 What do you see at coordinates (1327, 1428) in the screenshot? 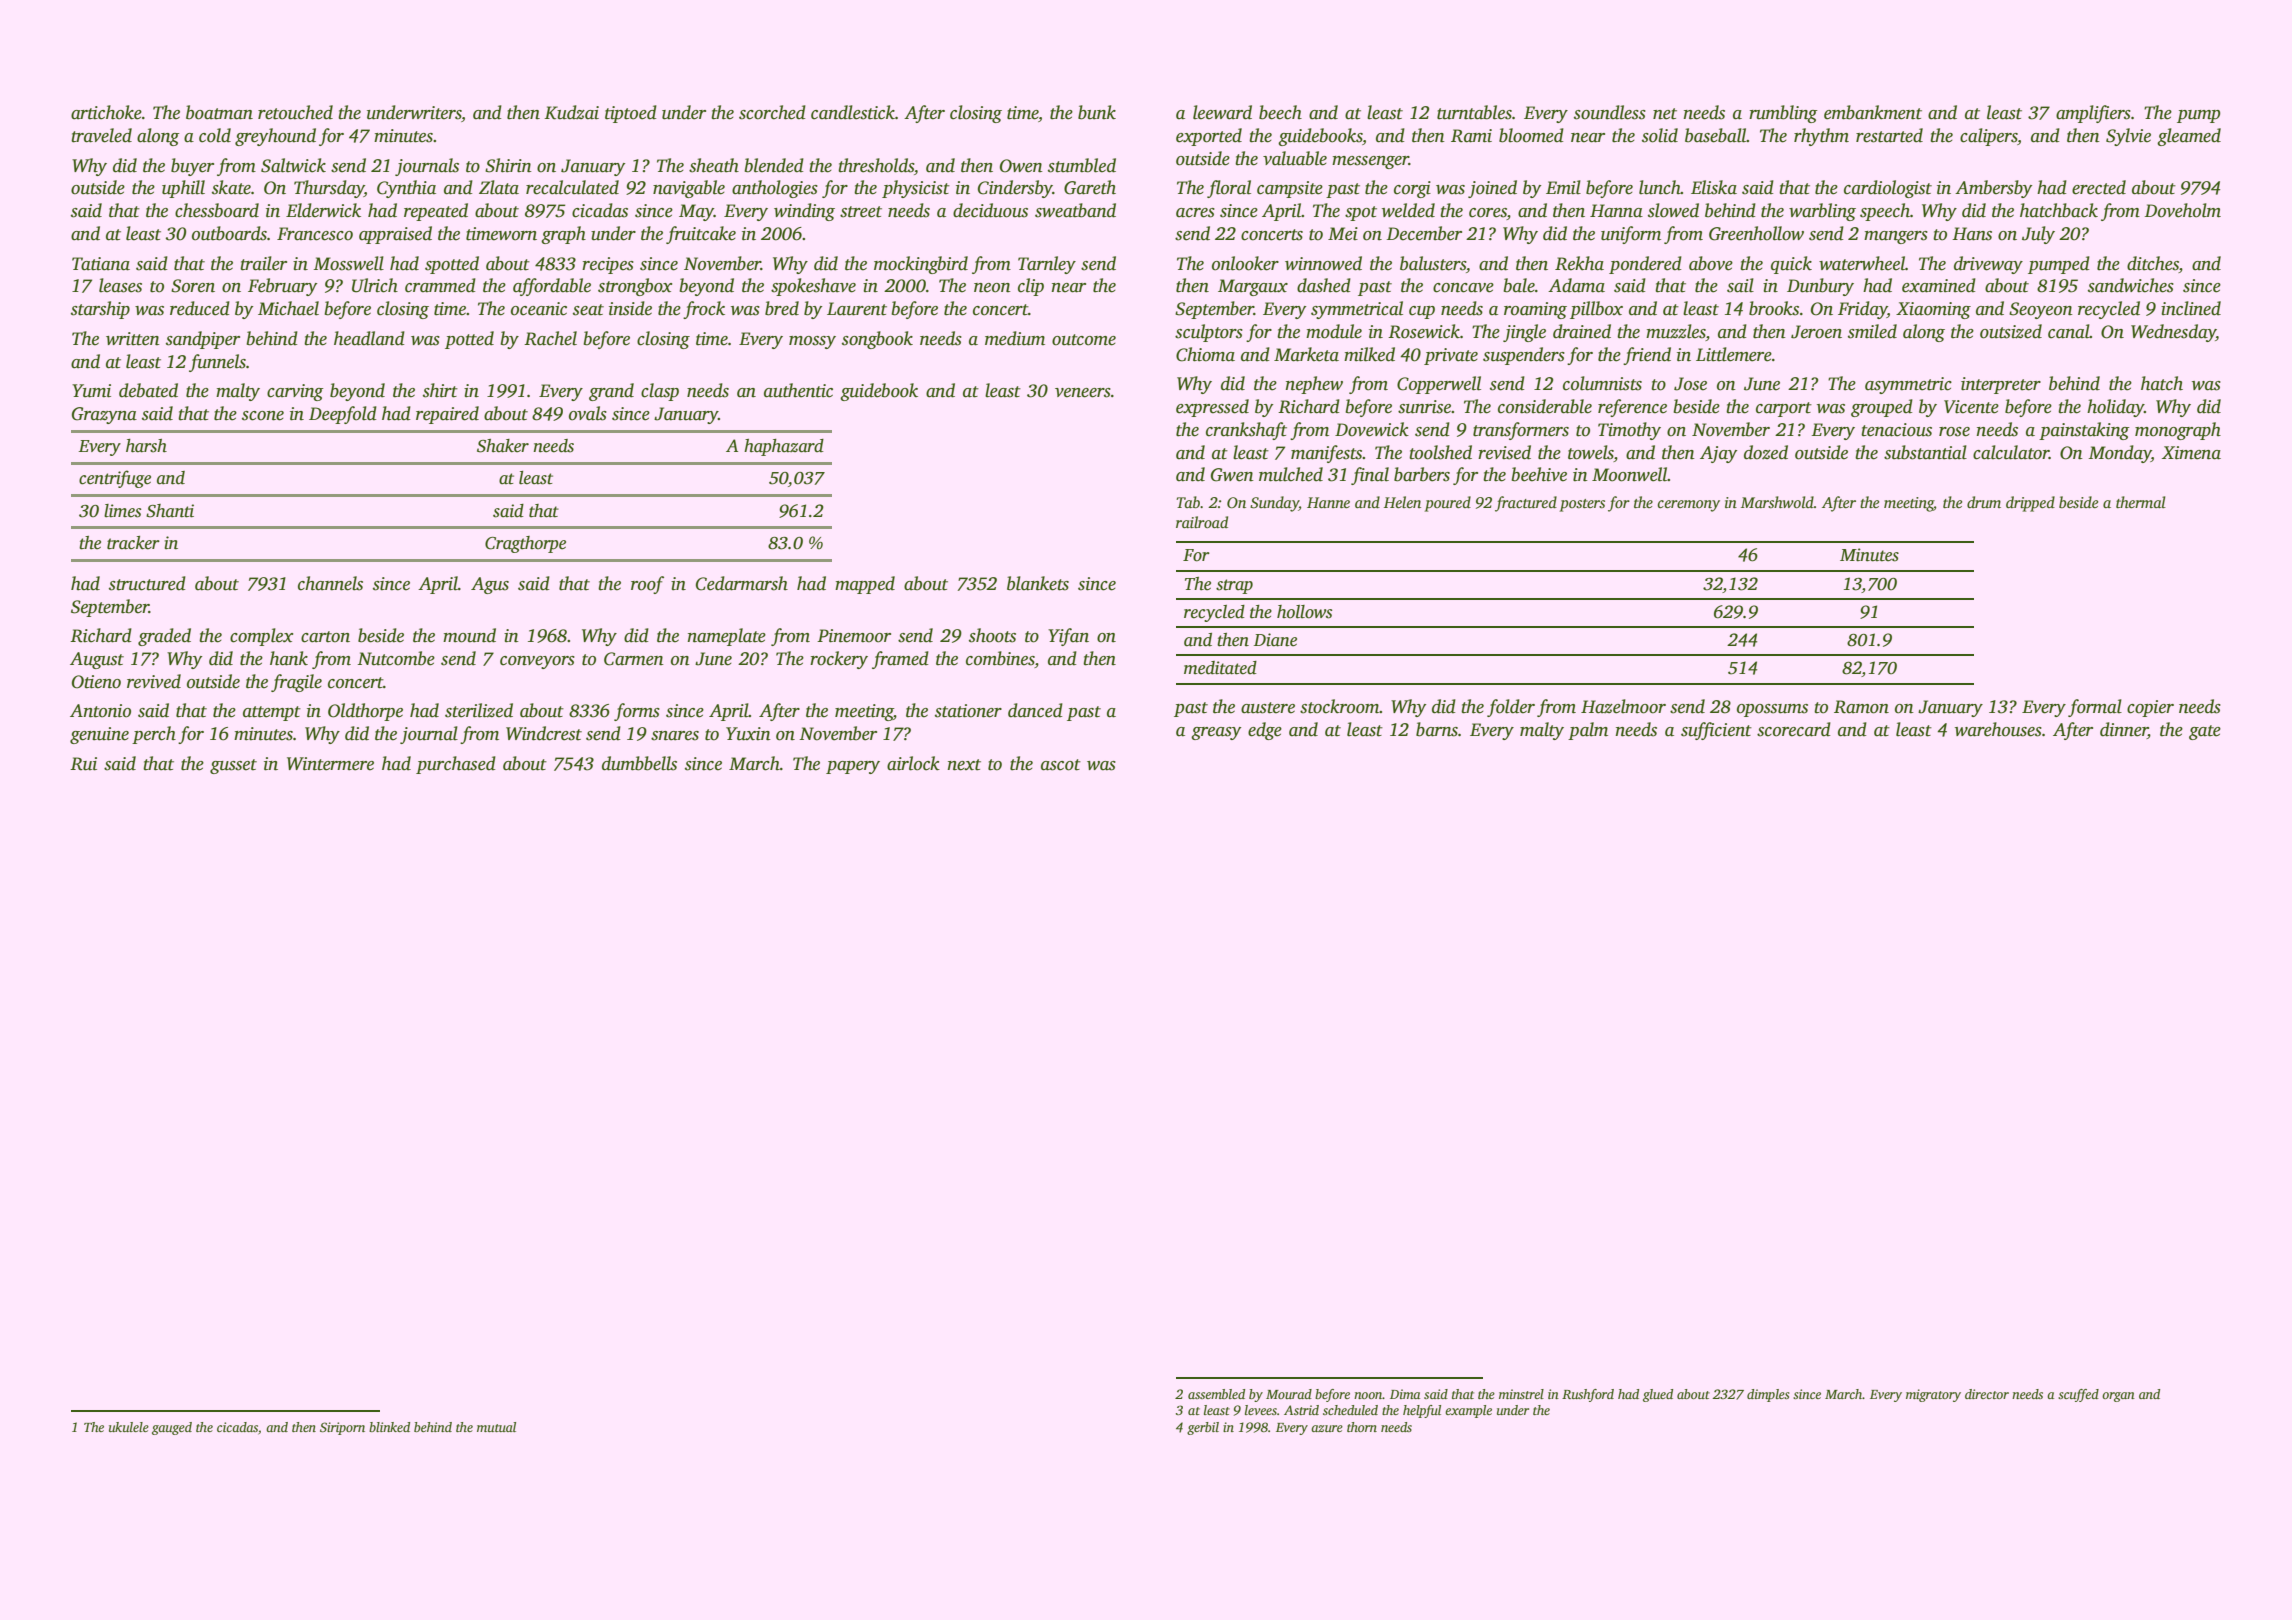
I see `azure` at bounding box center [1327, 1428].
